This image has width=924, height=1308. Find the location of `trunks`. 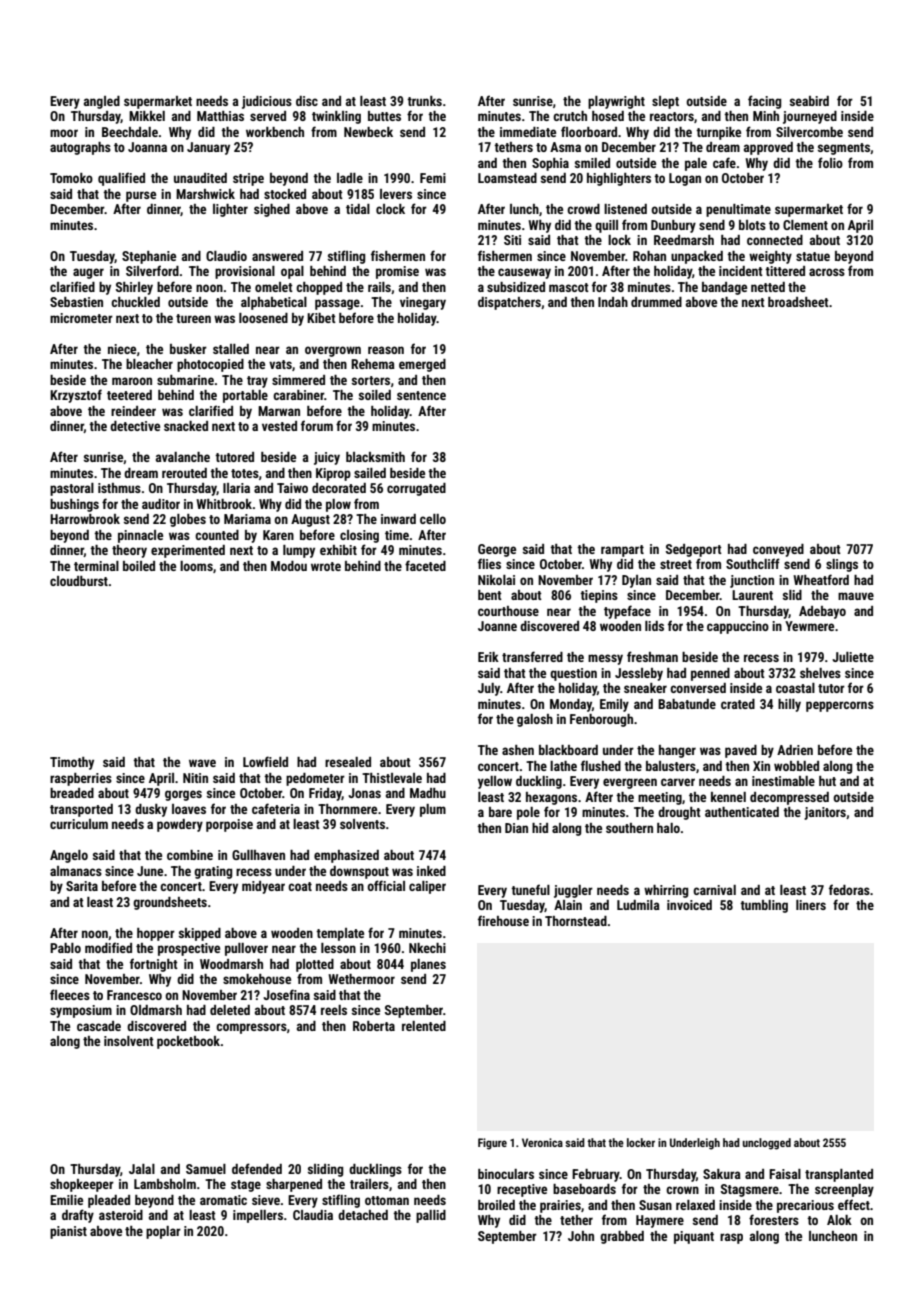

trunks is located at coordinates (424, 101).
